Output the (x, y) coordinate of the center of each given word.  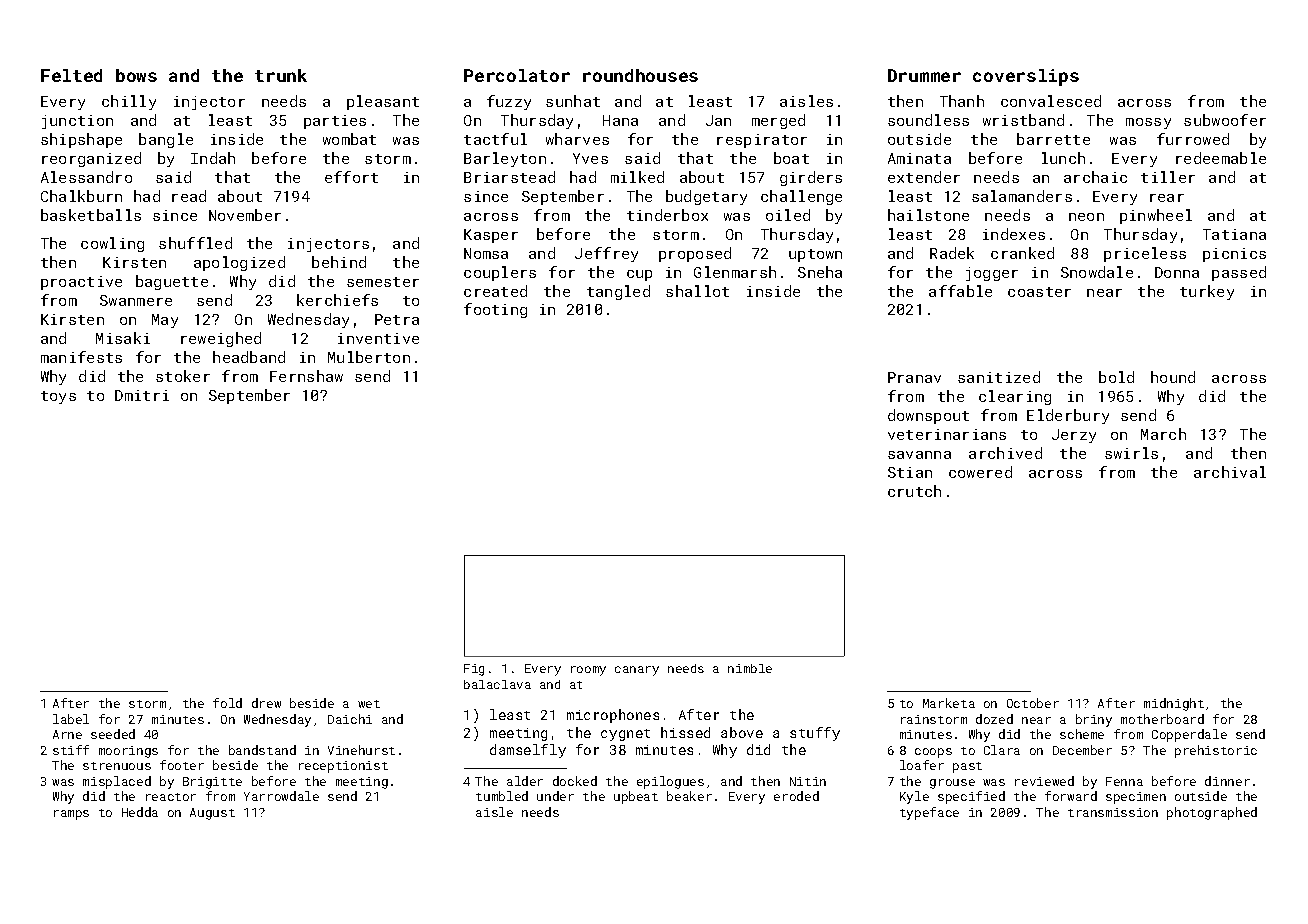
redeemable (1221, 158)
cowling (112, 244)
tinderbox (667, 215)
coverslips (1026, 77)
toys (58, 397)
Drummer (924, 75)
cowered (980, 472)
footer (182, 765)
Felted (71, 75)
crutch (914, 491)
